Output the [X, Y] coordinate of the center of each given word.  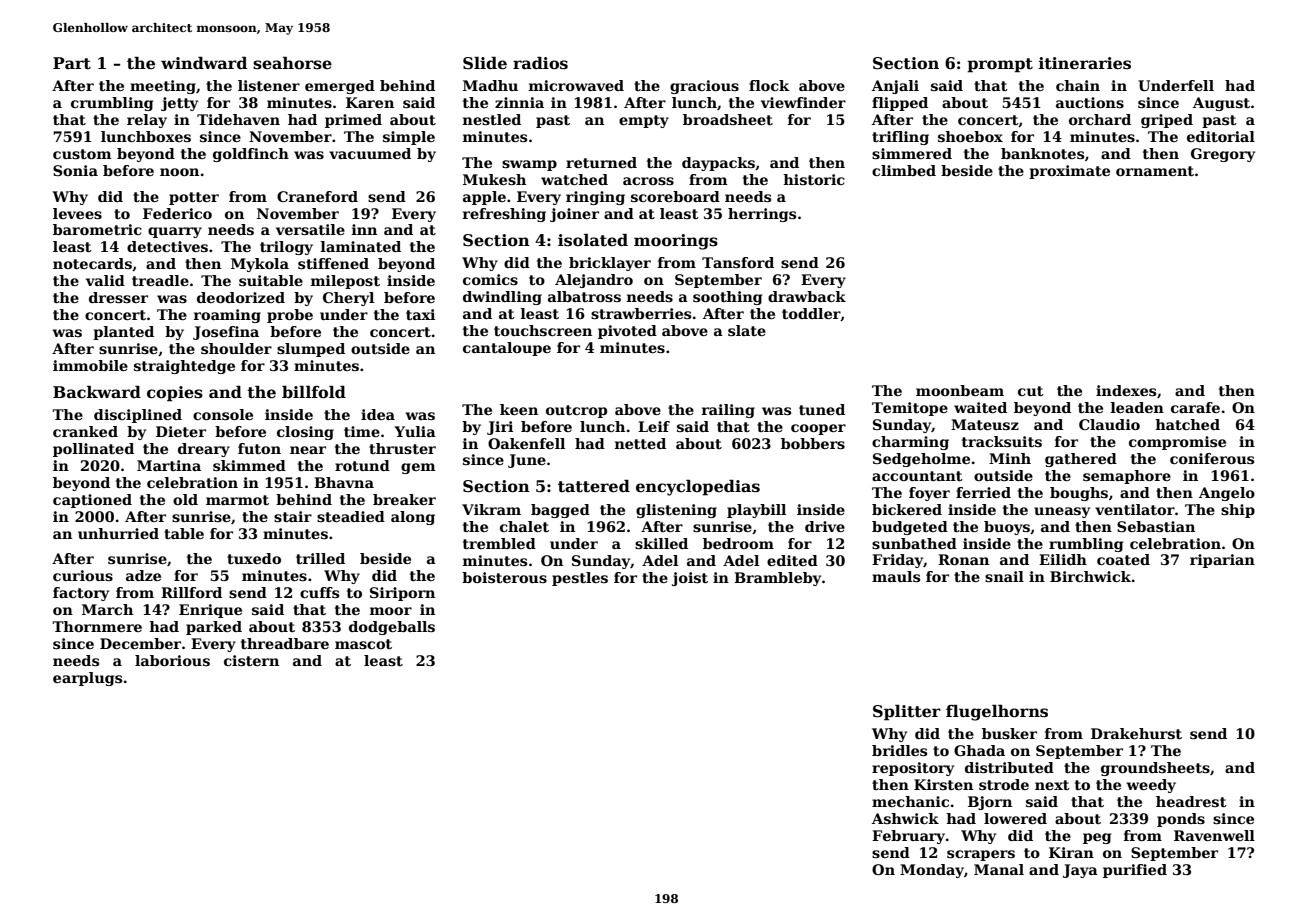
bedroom [738, 543]
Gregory [1223, 155]
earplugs [87, 679]
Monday [932, 871]
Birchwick [1090, 576]
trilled [320, 558]
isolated [593, 240]
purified [1135, 871]
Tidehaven [238, 119]
